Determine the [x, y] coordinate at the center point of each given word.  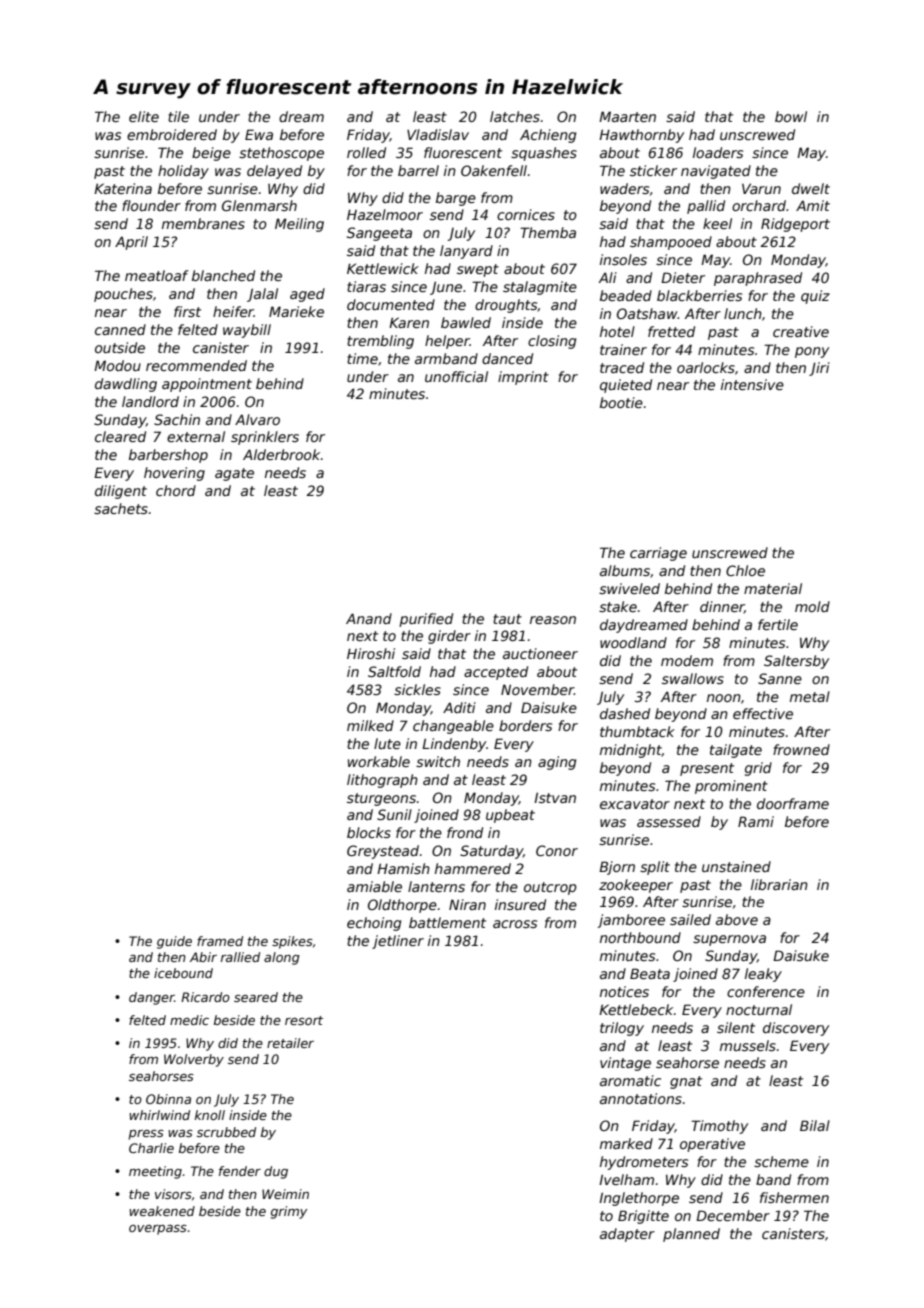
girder [449, 637]
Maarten [627, 116]
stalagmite [540, 288]
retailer [290, 1043]
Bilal [815, 1125]
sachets [121, 508]
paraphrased [758, 279]
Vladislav [438, 134]
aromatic [630, 1080]
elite [144, 116]
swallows [693, 678]
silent [736, 1027]
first [187, 311]
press [146, 1135]
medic [189, 1020]
